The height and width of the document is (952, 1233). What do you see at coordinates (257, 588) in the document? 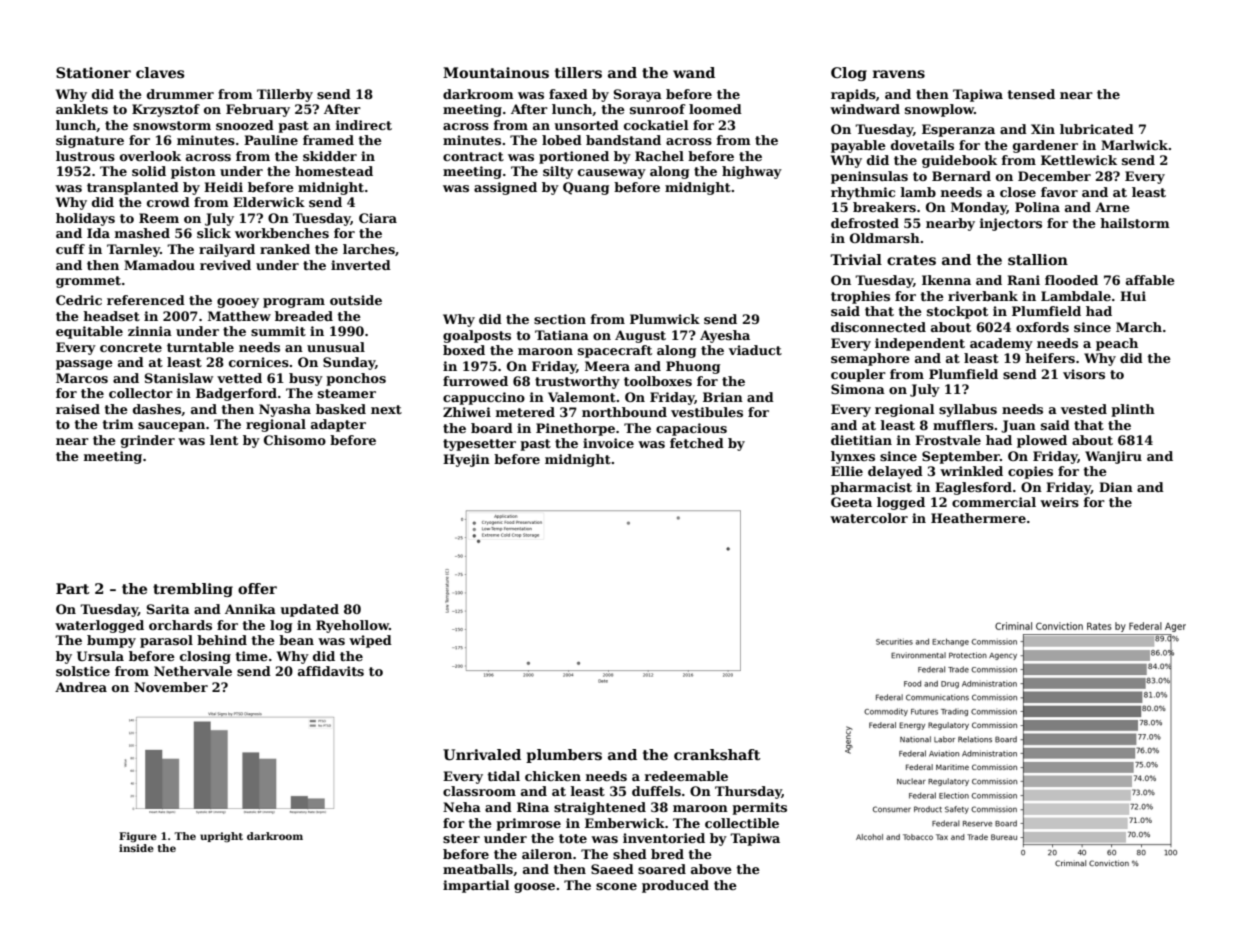
I see `offer` at bounding box center [257, 588].
